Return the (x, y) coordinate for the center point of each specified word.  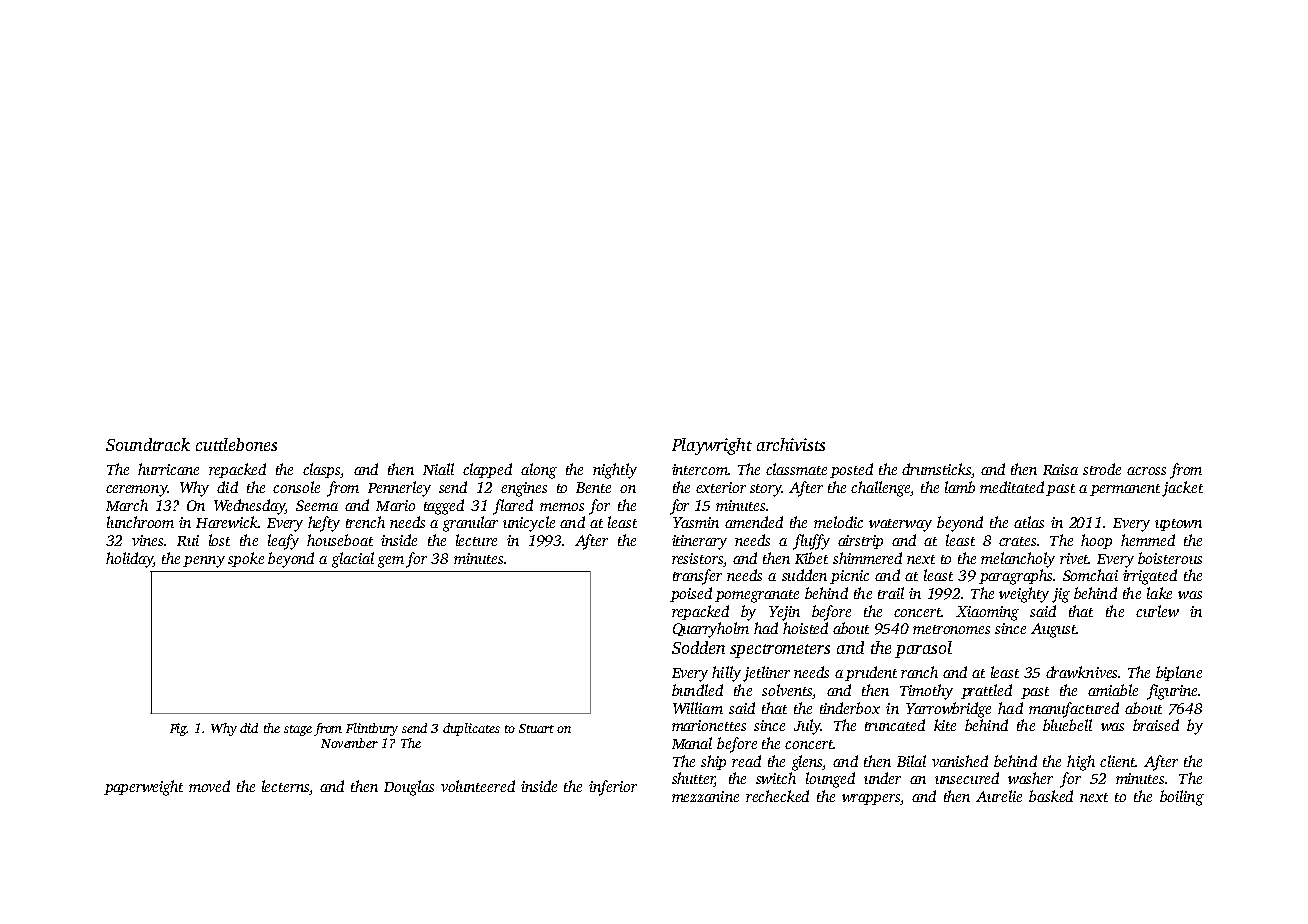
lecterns (285, 786)
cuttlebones (236, 444)
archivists (791, 444)
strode (1102, 469)
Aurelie (999, 796)
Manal (692, 743)
